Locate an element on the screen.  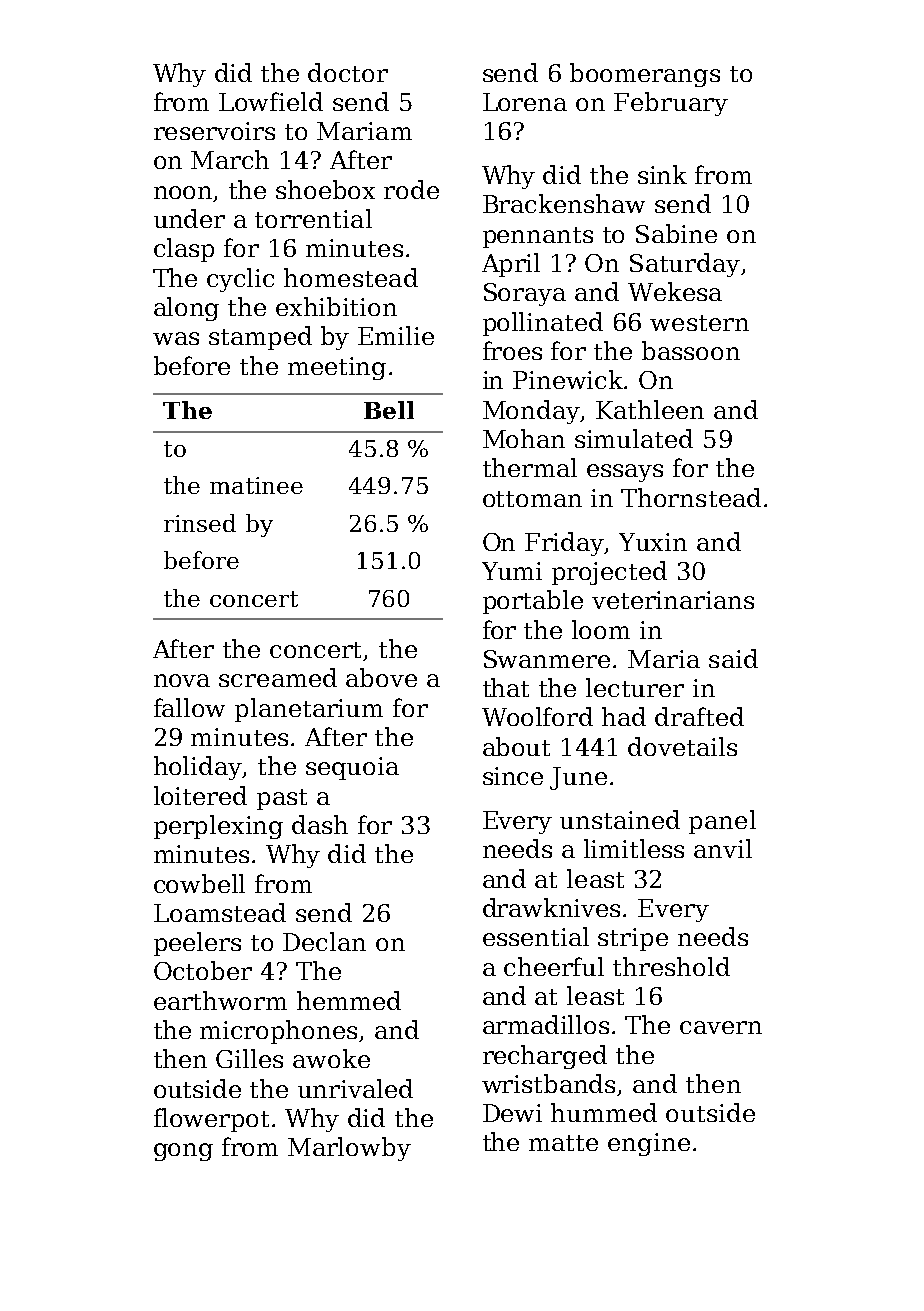
past is located at coordinates (282, 799).
